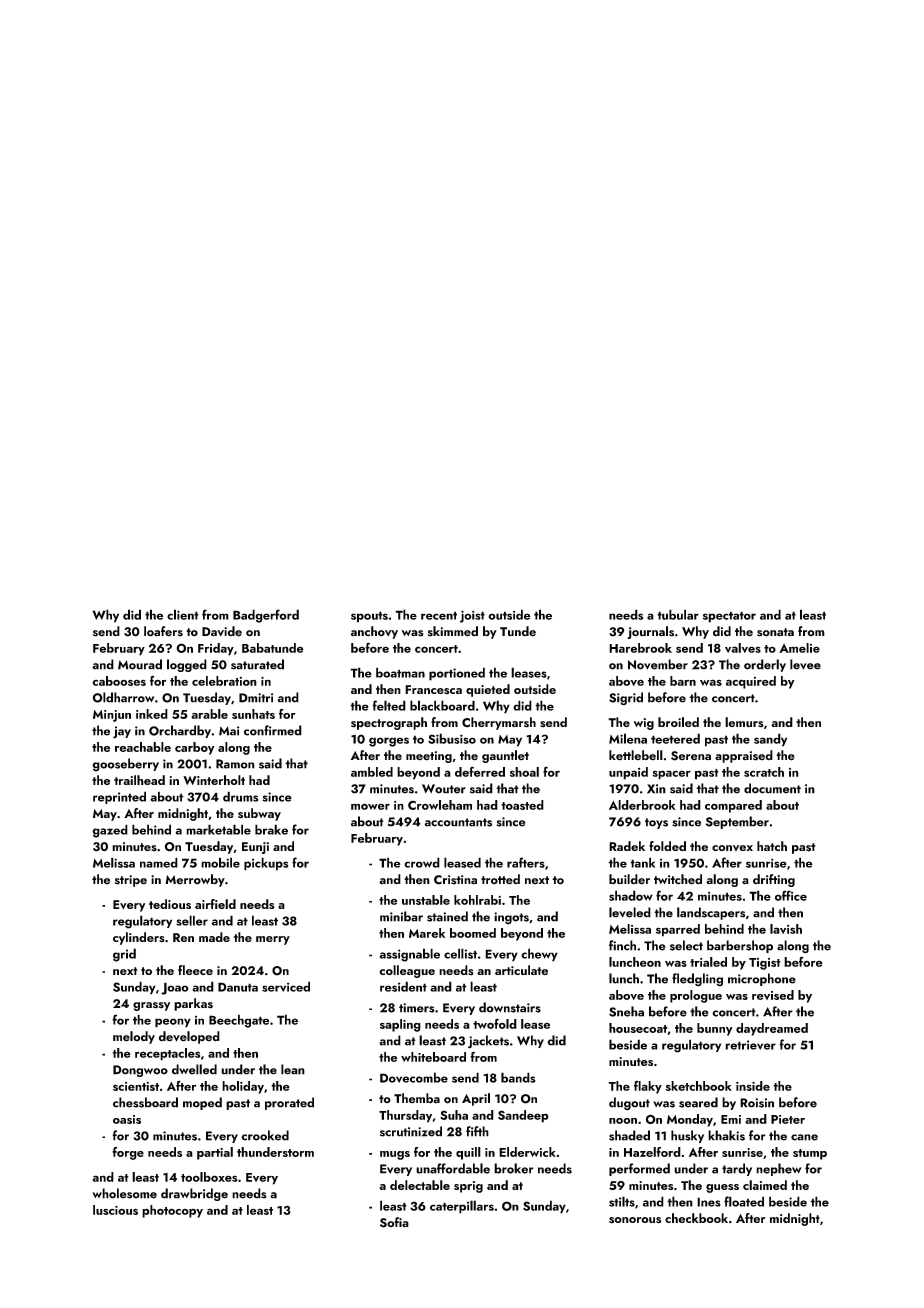 The height and width of the document is (1308, 924). What do you see at coordinates (110, 831) in the document?
I see `gazed` at bounding box center [110, 831].
